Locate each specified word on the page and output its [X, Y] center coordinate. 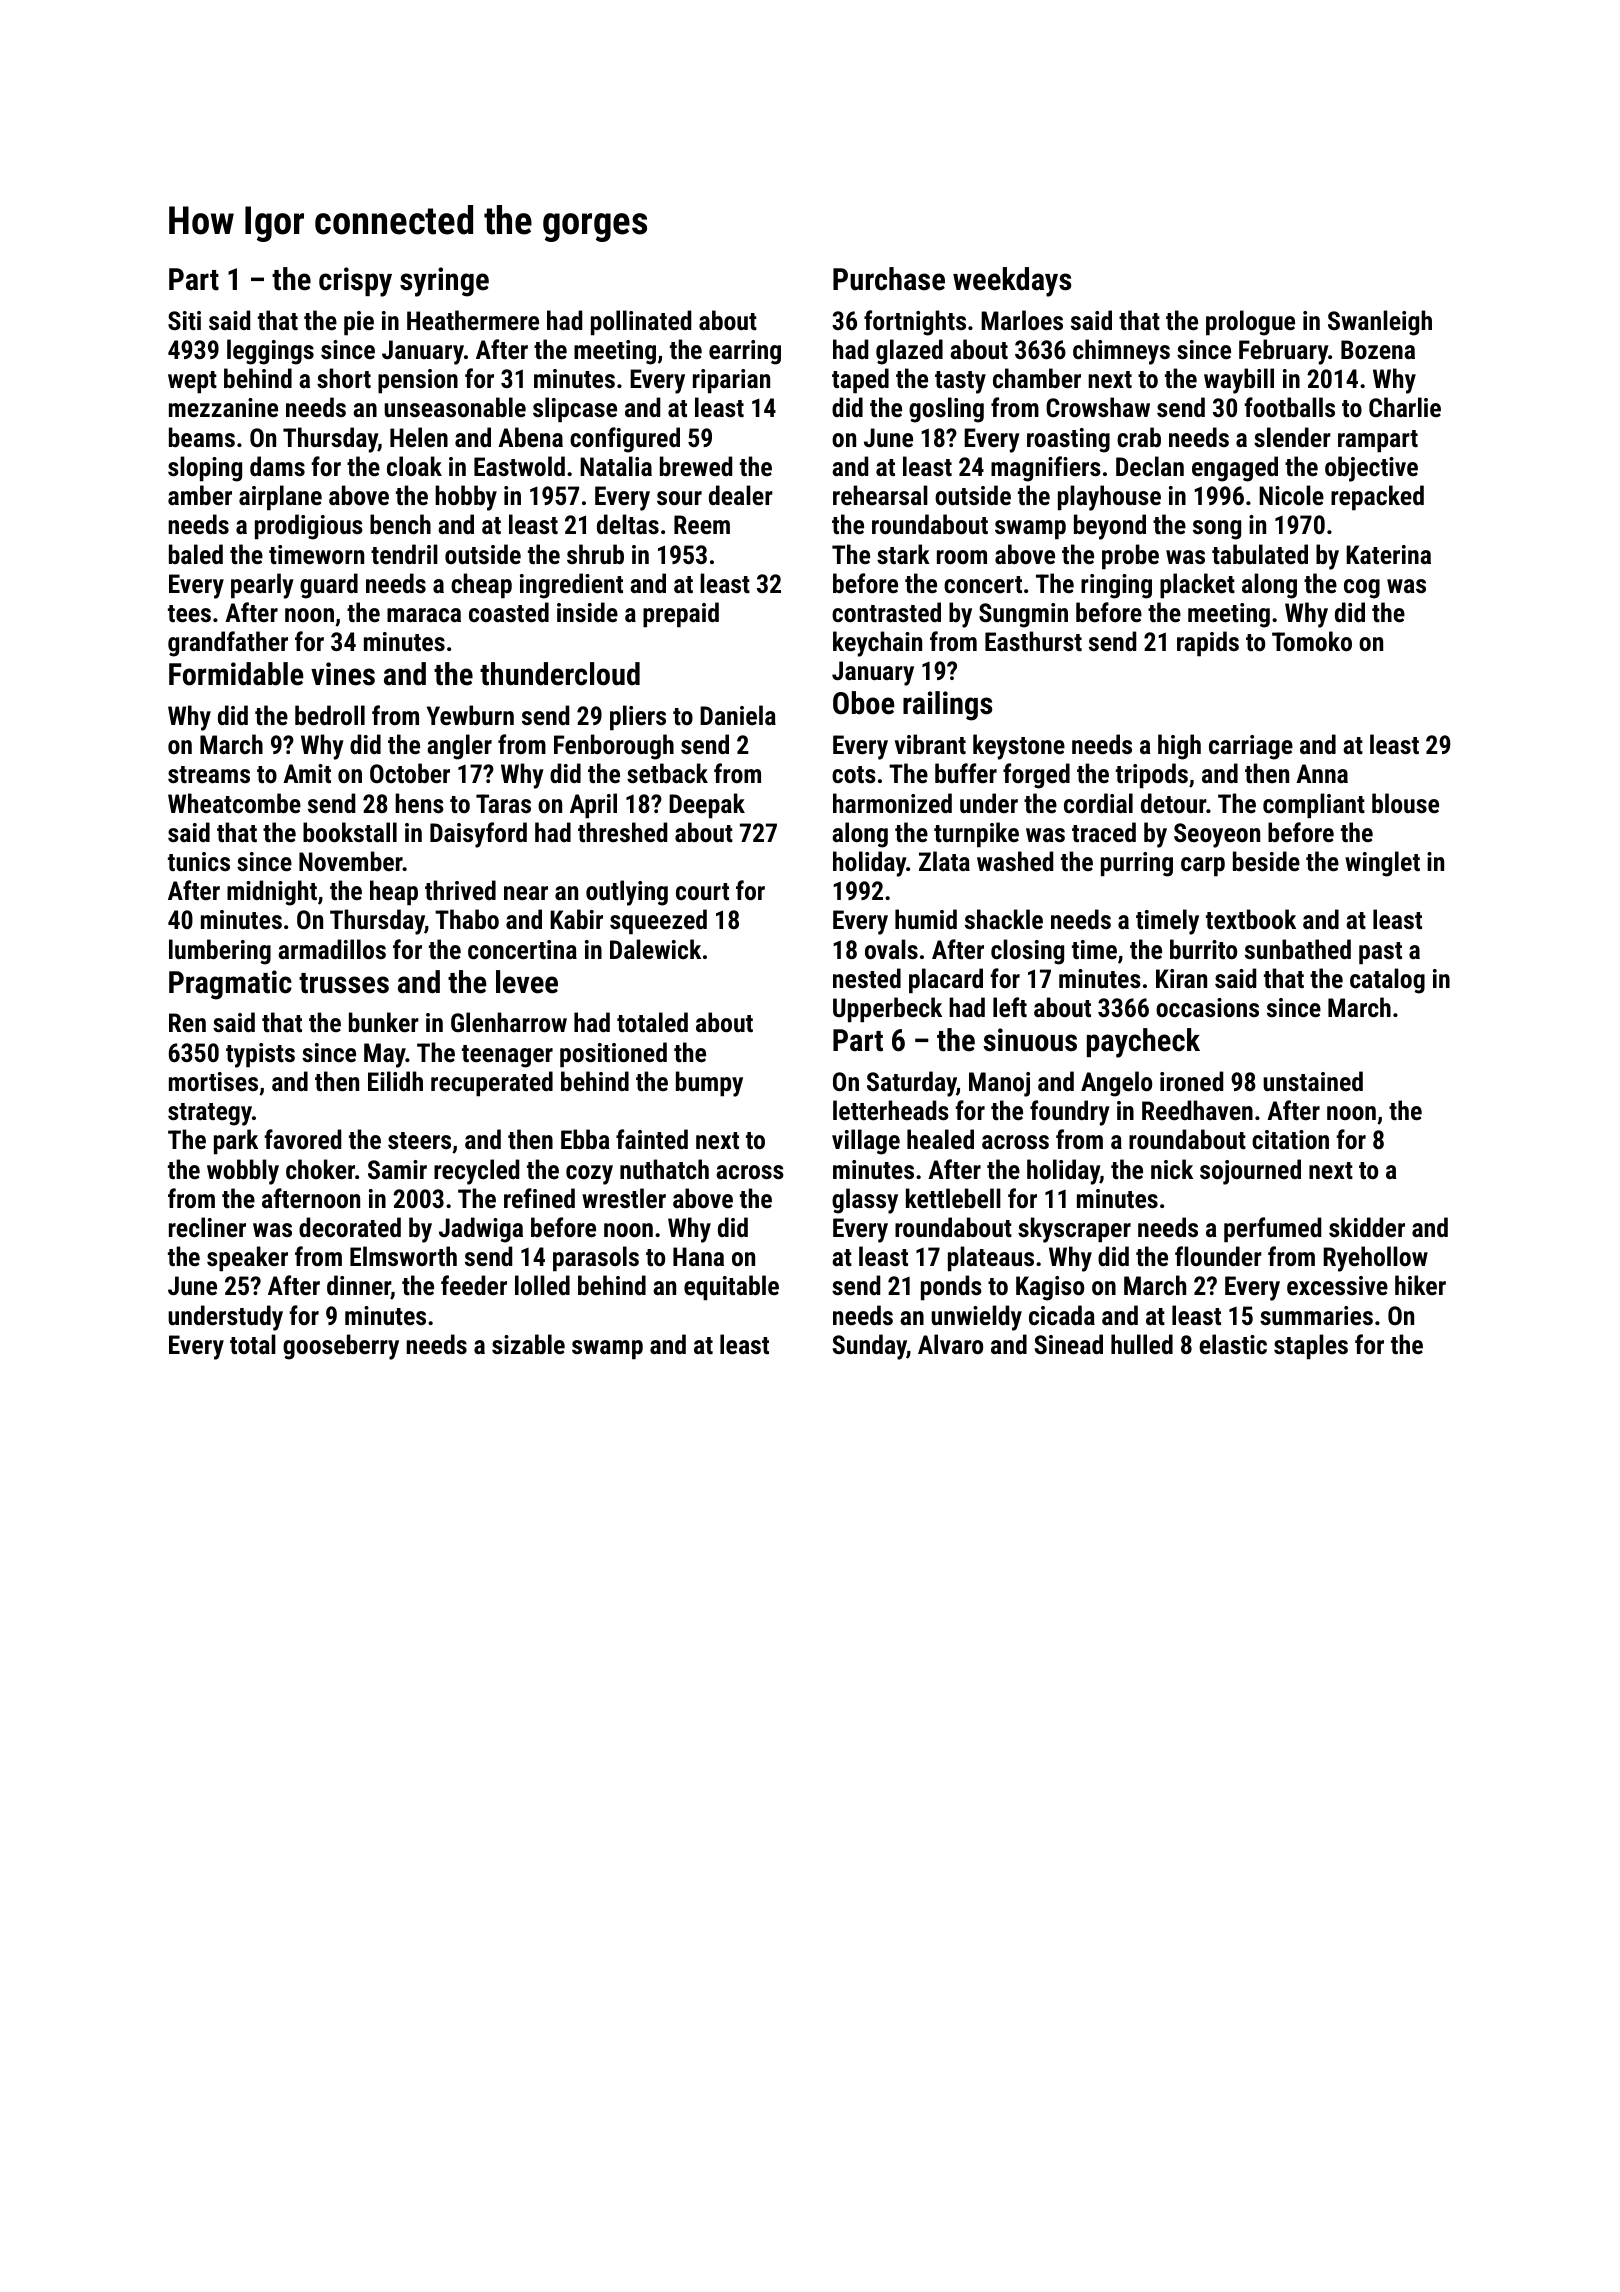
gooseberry [341, 1347]
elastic [1233, 1344]
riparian [731, 381]
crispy [355, 282]
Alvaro [950, 1344]
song [1217, 530]
